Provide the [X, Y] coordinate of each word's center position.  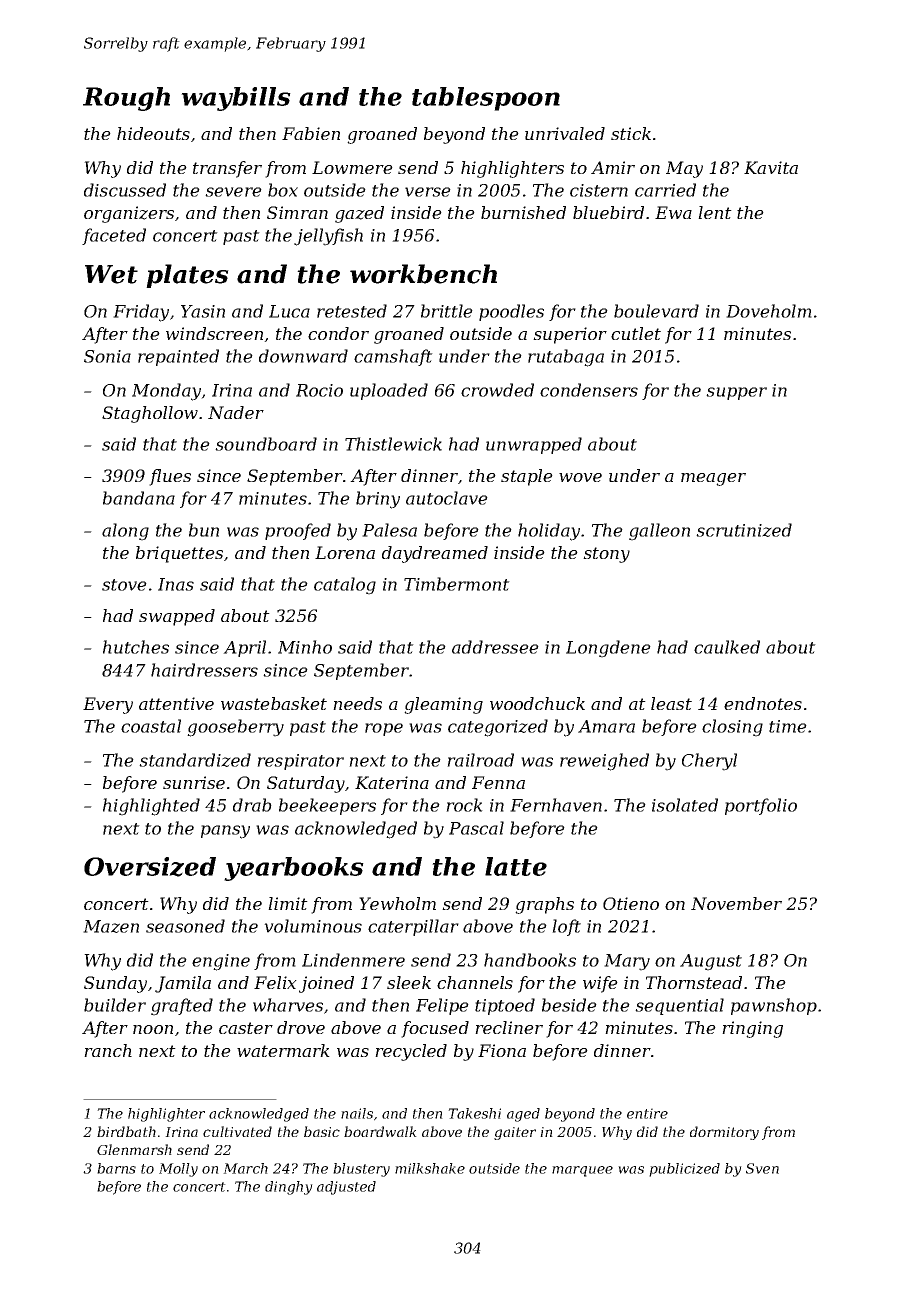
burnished [523, 212]
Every [108, 705]
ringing [752, 1029]
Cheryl [709, 762]
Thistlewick [393, 444]
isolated [685, 805]
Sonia [107, 356]
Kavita [771, 167]
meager [713, 479]
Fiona [502, 1050]
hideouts [153, 133]
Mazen [111, 926]
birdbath [126, 1131]
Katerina [392, 782]
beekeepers [327, 806]
